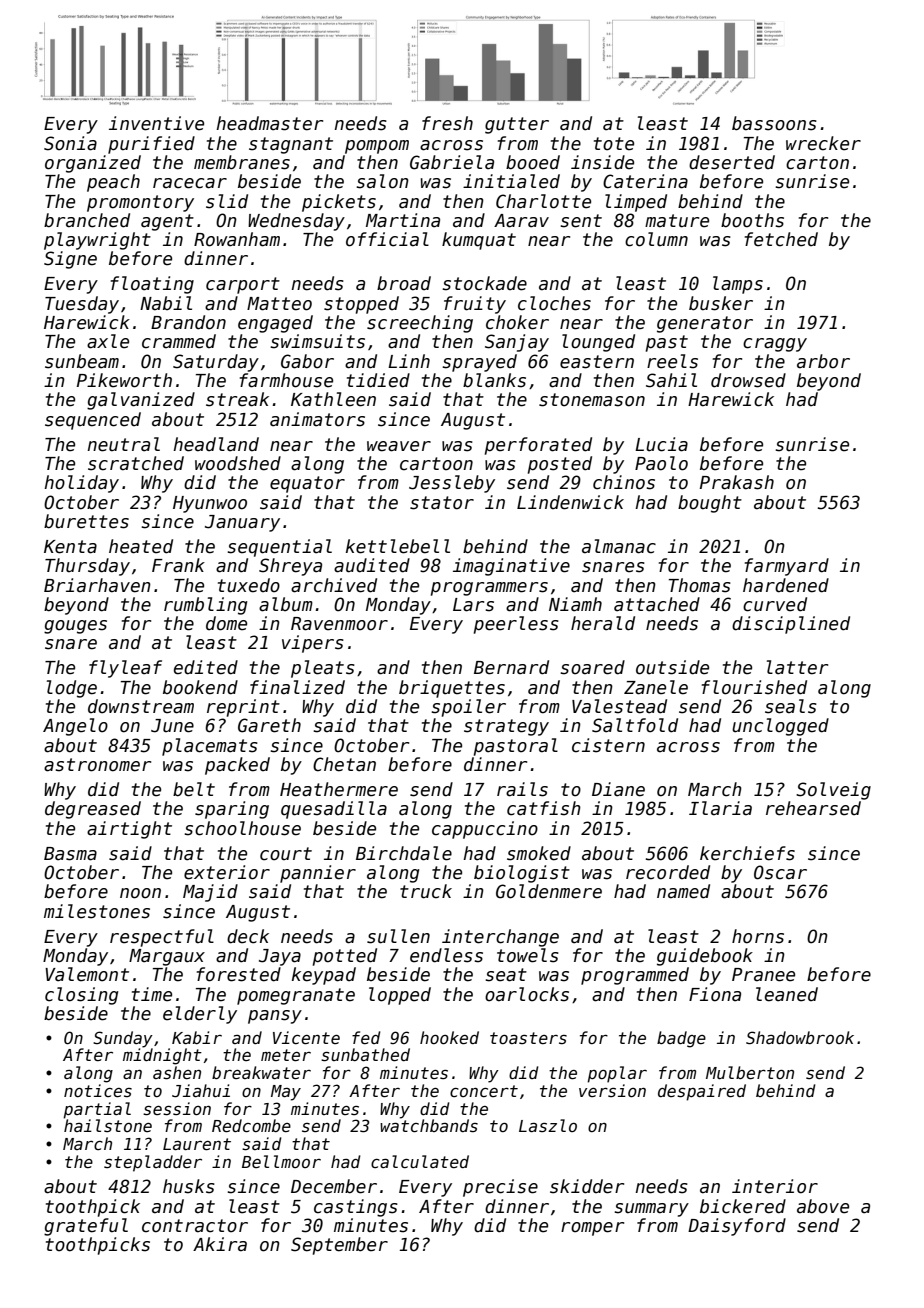 The image size is (924, 1308). What do you see at coordinates (715, 994) in the document?
I see `Fiona` at bounding box center [715, 994].
